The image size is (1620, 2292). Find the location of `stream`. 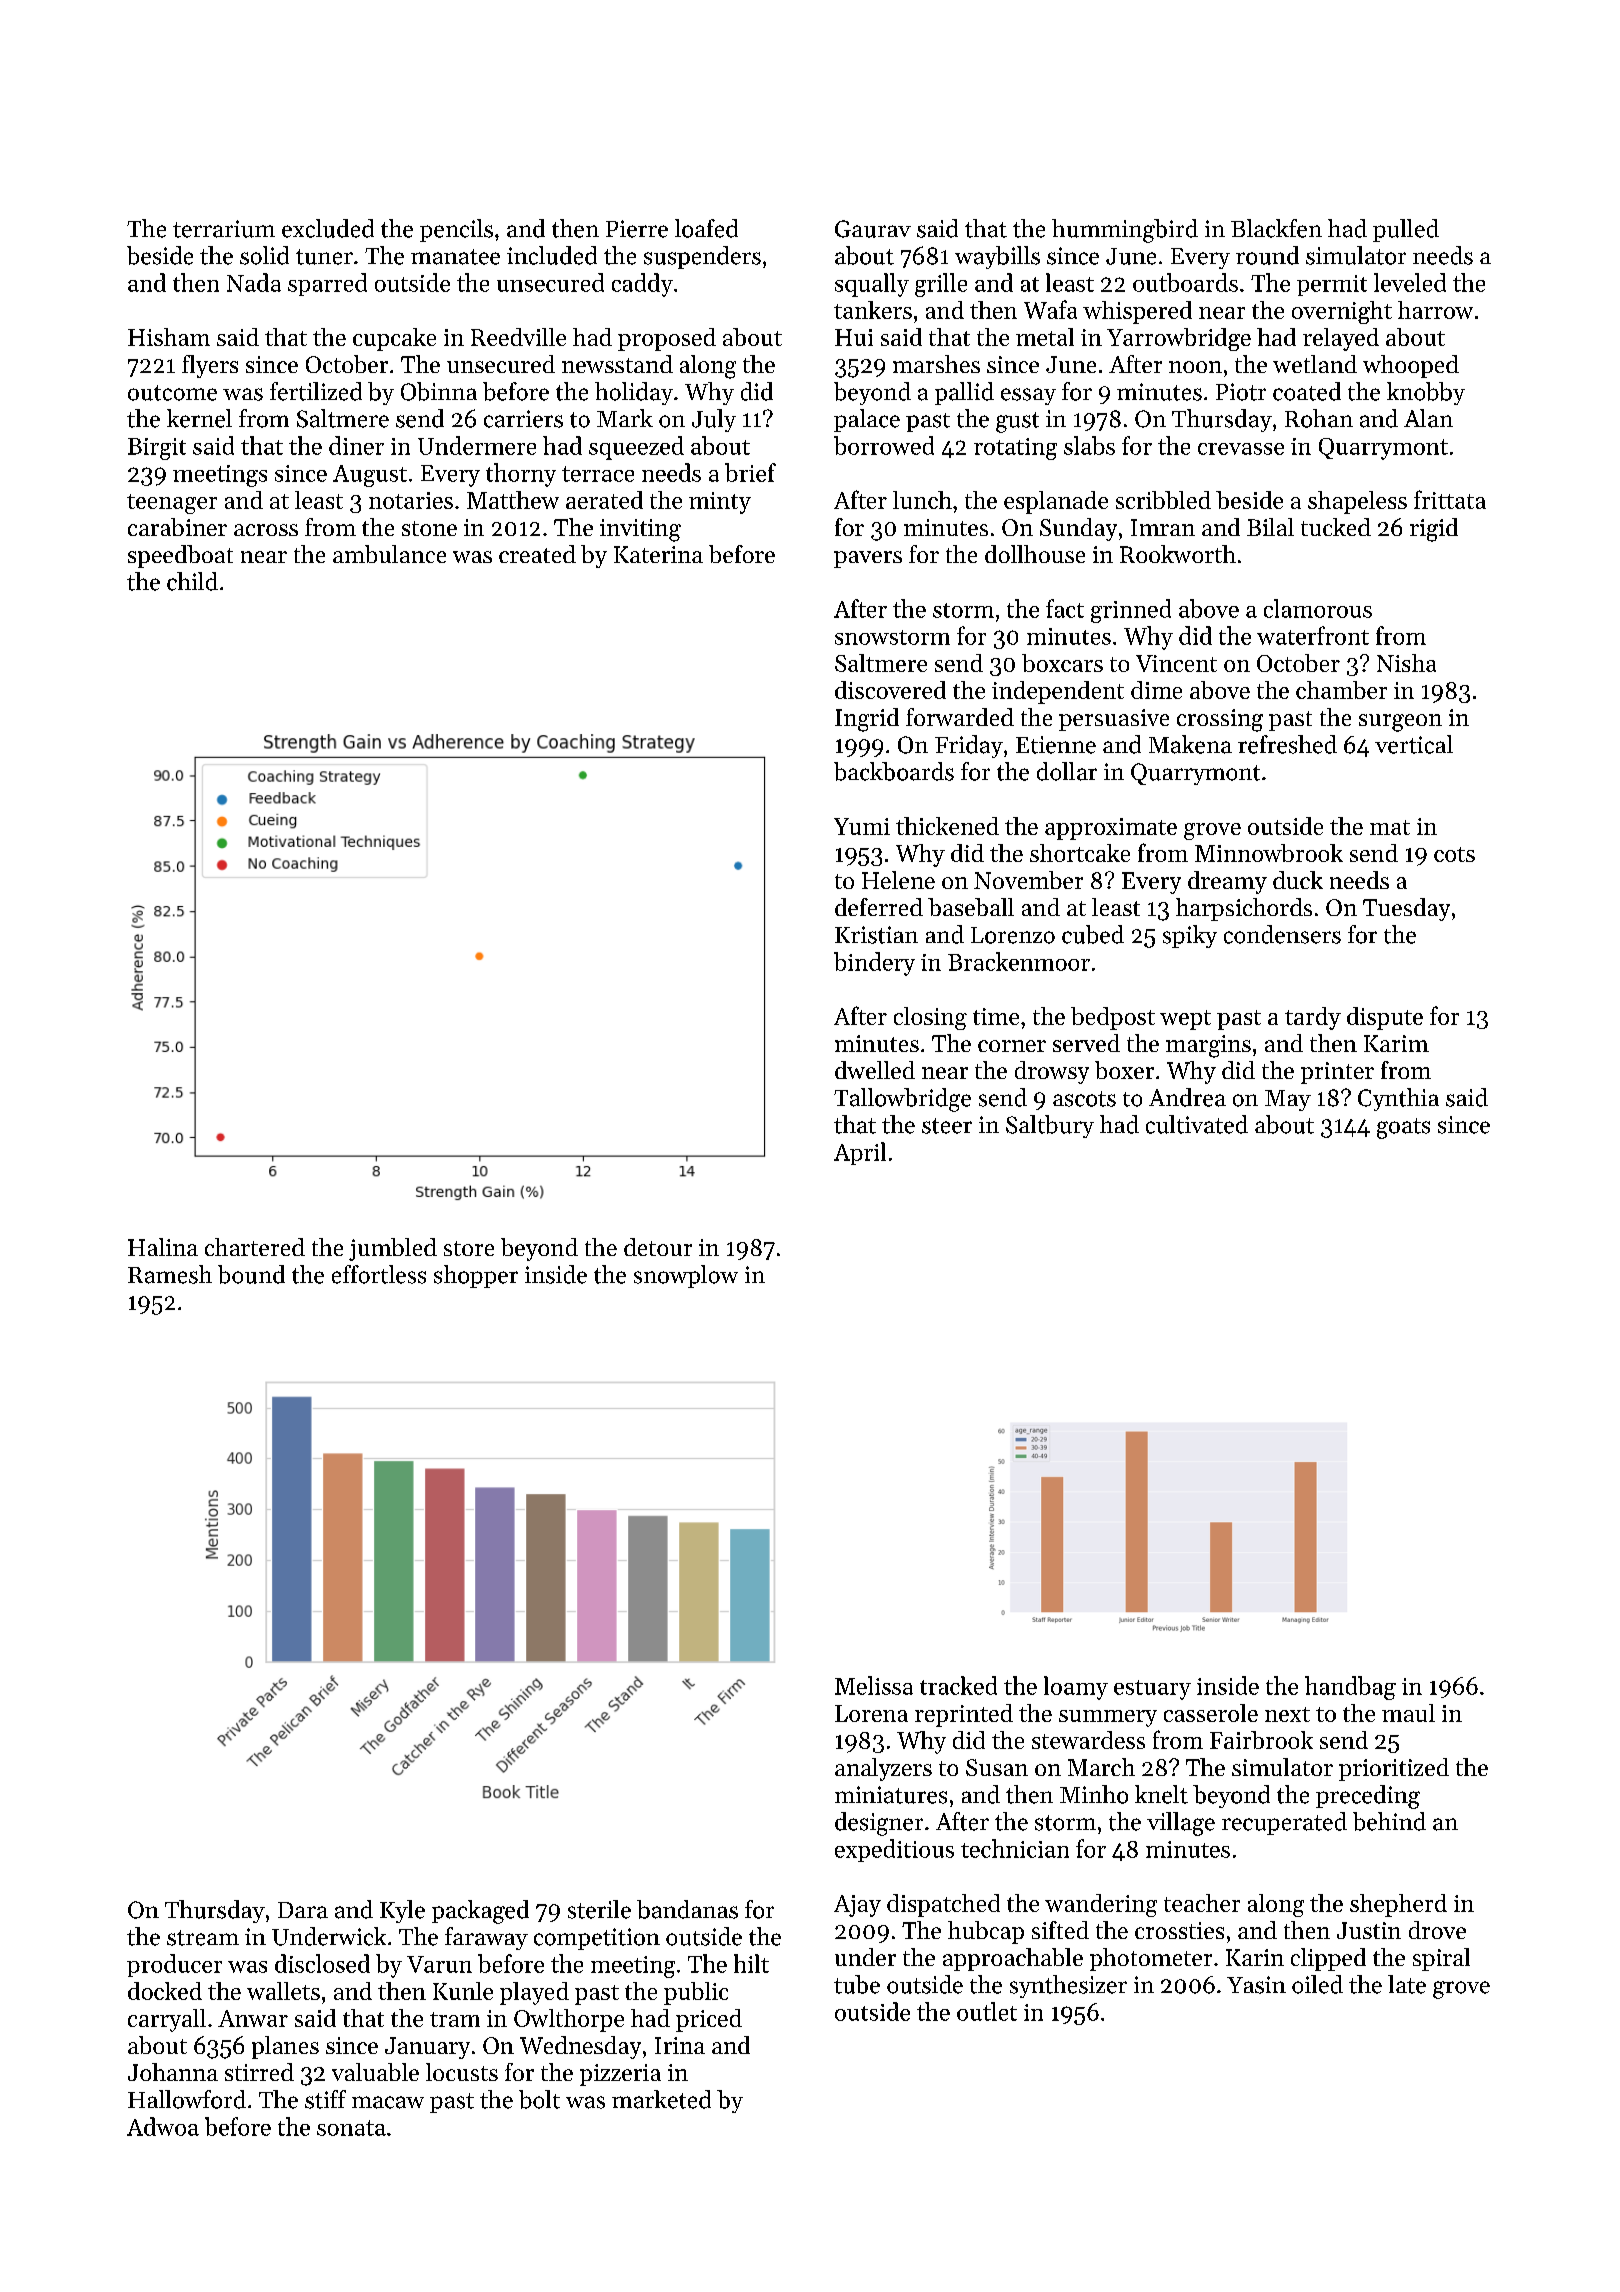

stream is located at coordinates (203, 1938).
